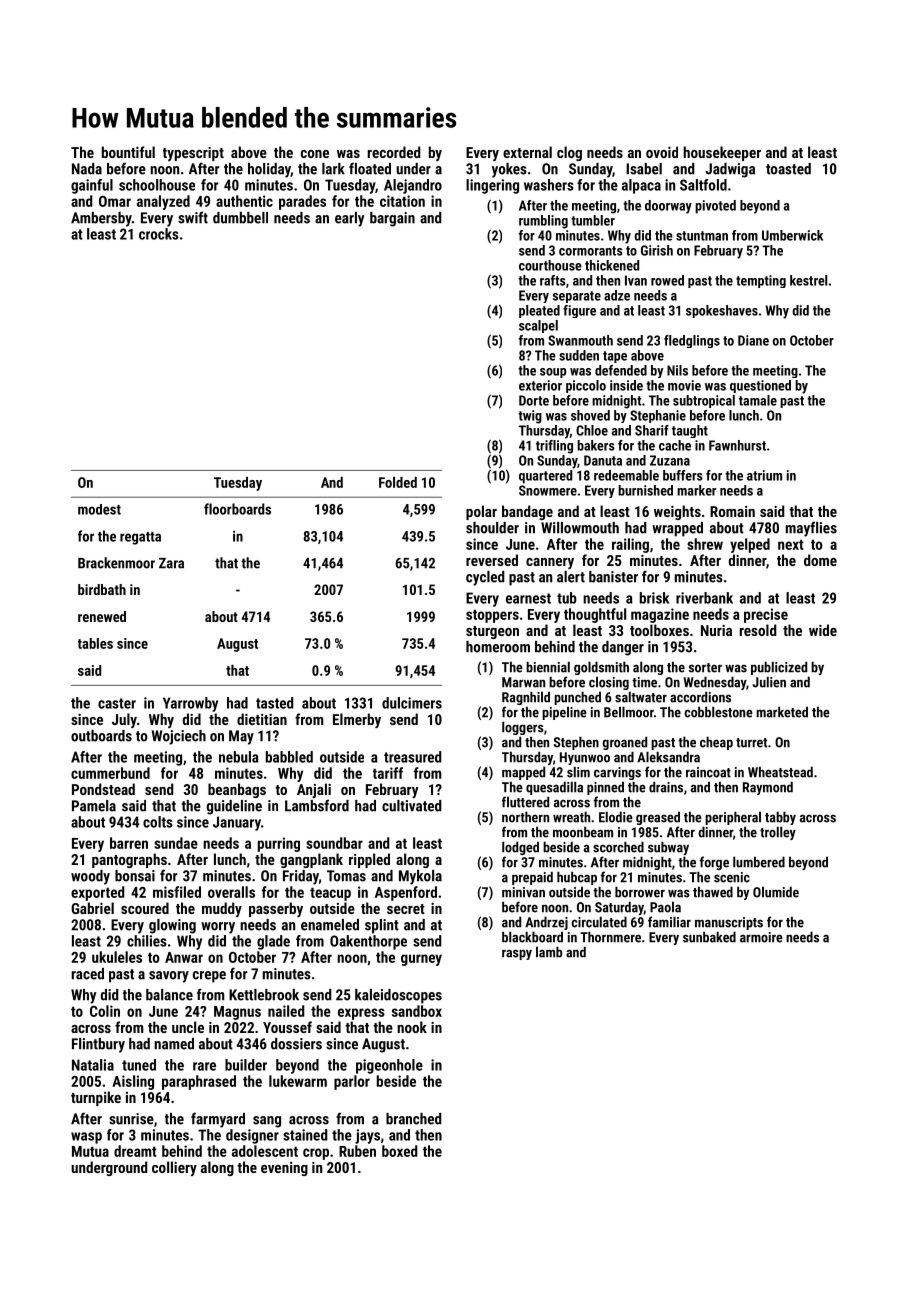  I want to click on next, so click(791, 544).
